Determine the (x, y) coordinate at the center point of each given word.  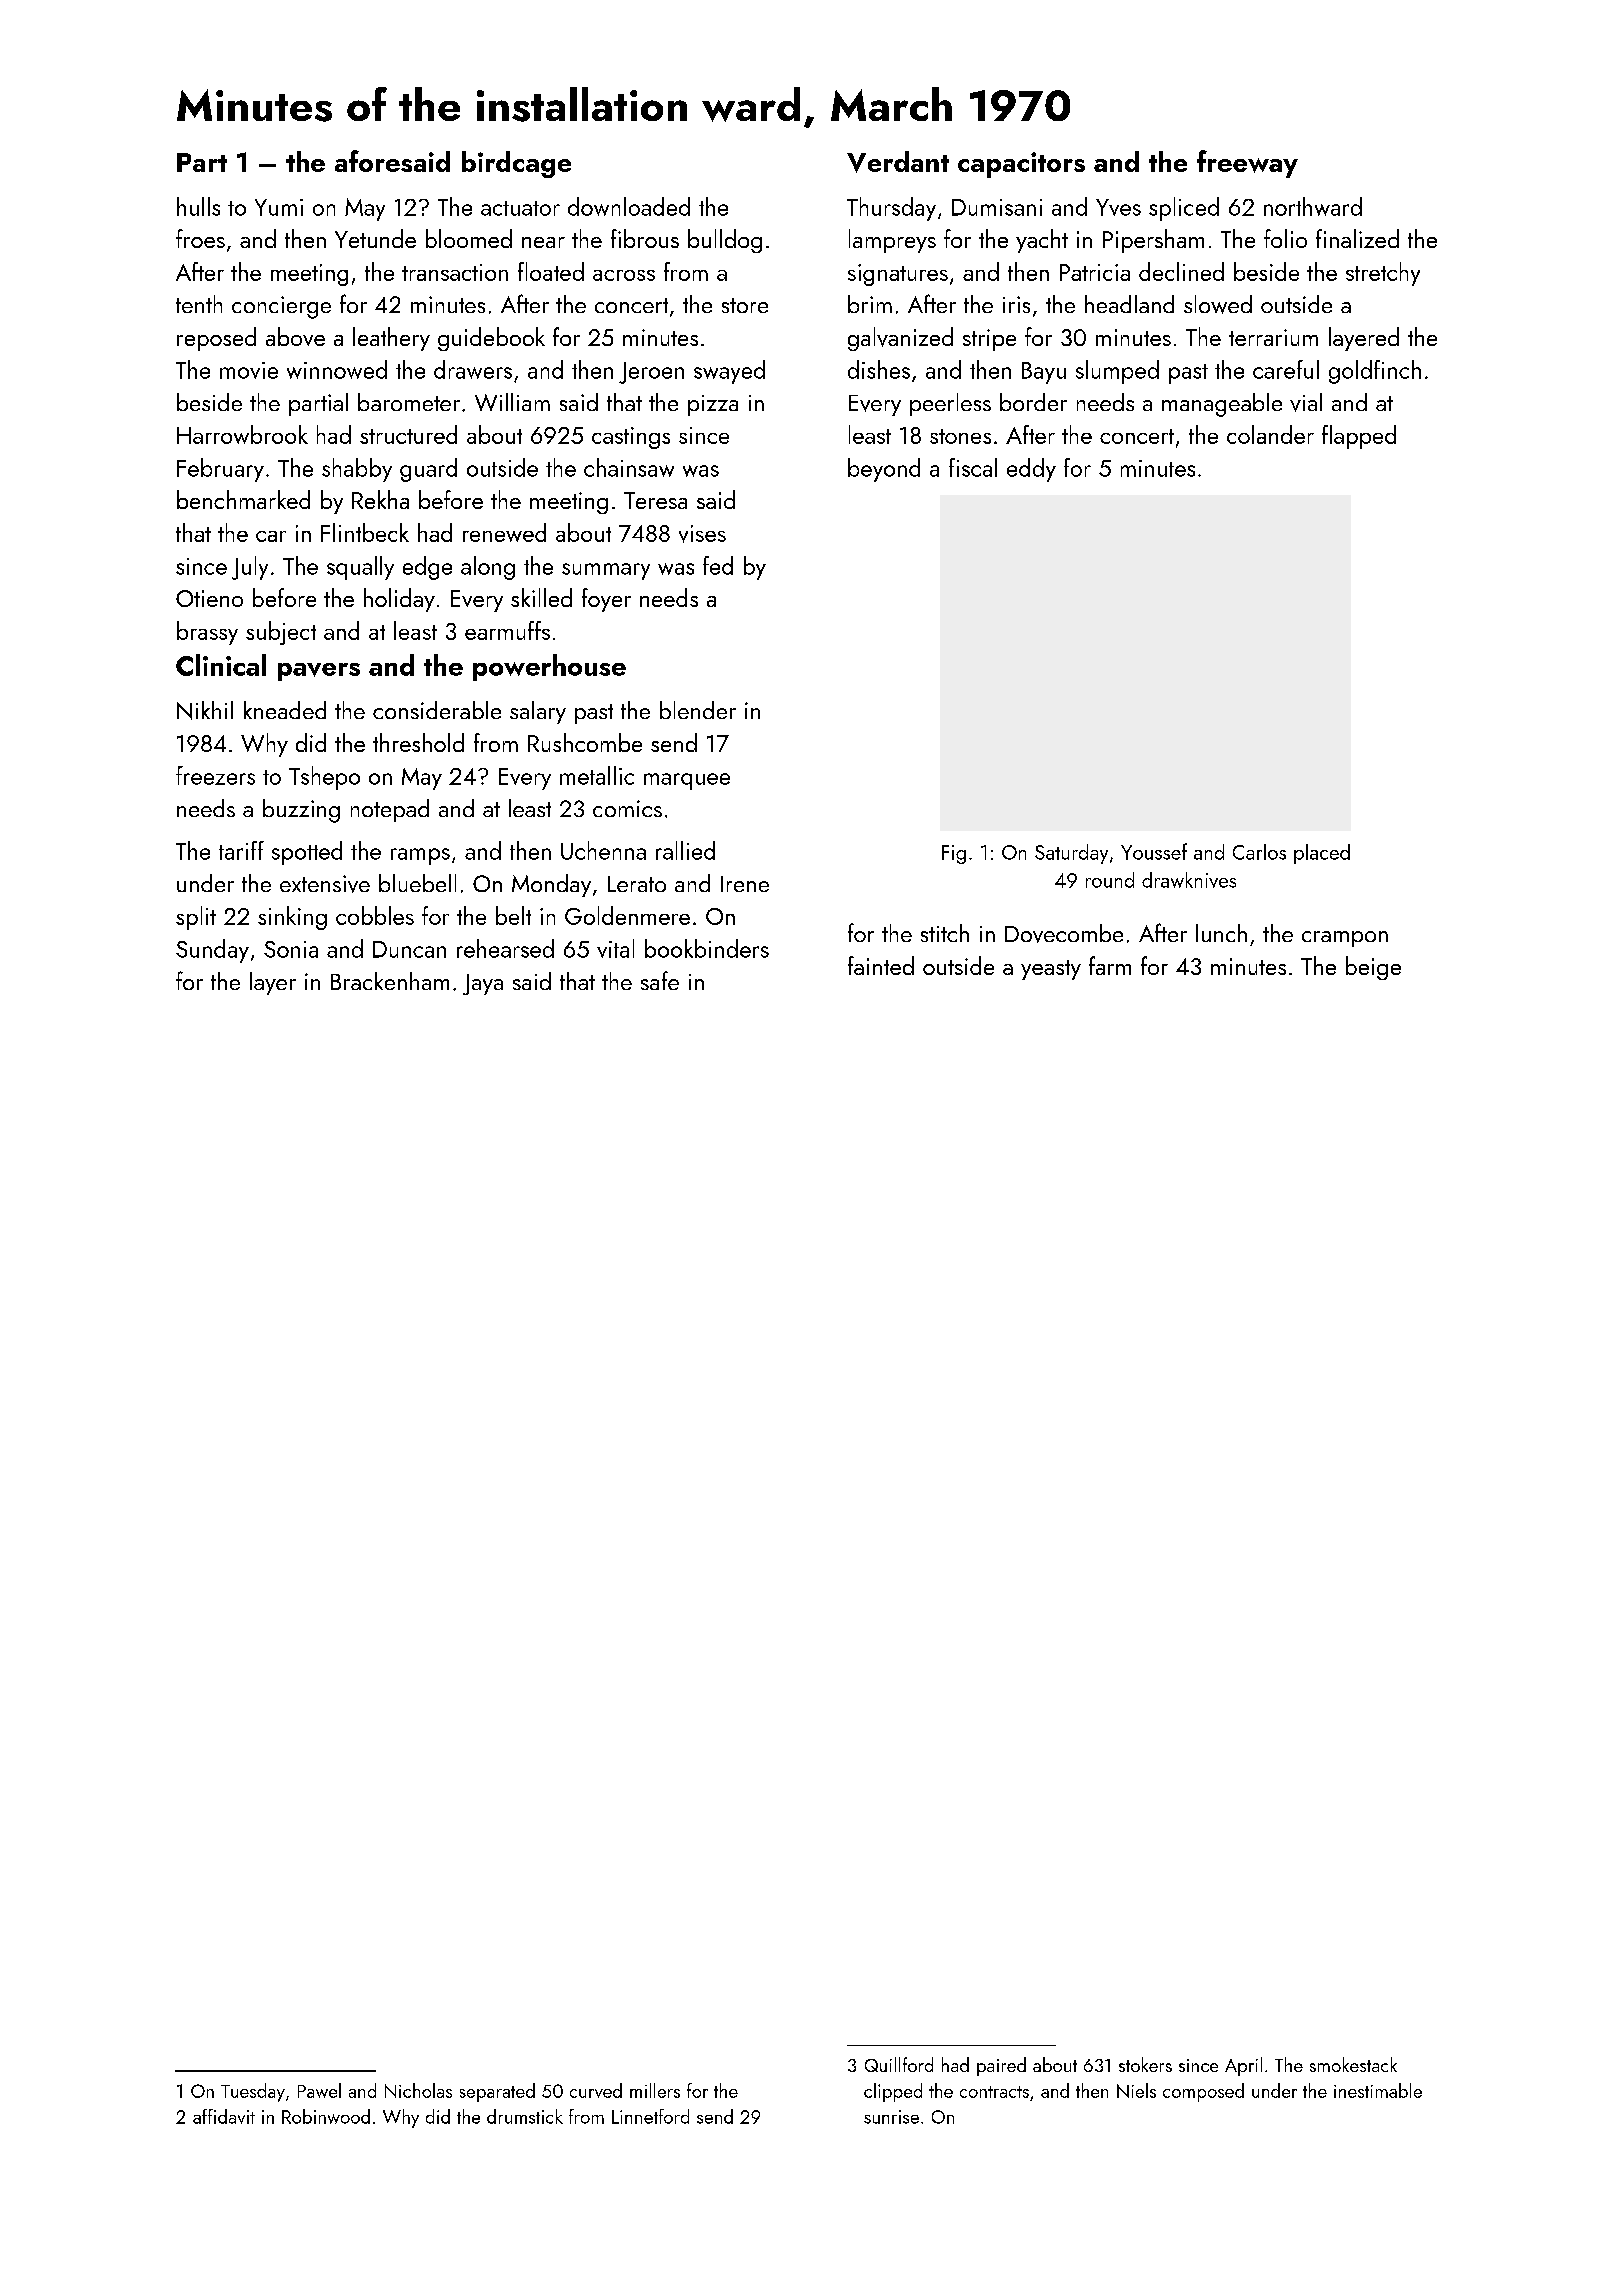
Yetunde (375, 238)
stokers (1145, 2064)
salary (538, 712)
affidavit (224, 2116)
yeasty (1051, 970)
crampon (1345, 939)
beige (1373, 968)
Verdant (898, 162)
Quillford (899, 2064)
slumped (1117, 372)
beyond (884, 470)
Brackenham (390, 981)
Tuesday (253, 2092)
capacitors (1021, 165)
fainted (881, 965)
